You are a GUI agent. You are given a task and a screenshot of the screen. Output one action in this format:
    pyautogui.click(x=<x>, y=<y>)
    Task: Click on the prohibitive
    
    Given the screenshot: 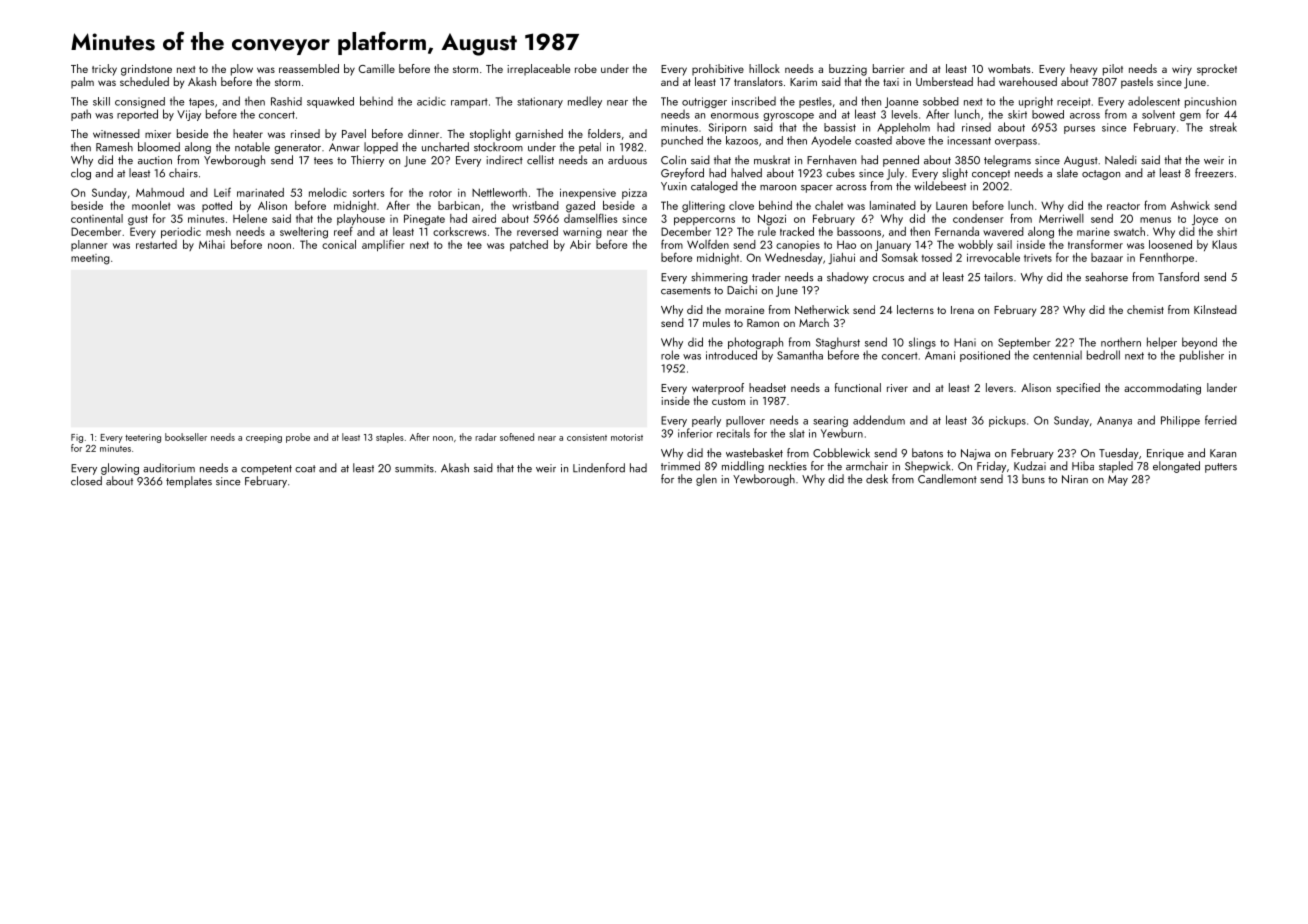 What is the action you would take?
    pyautogui.click(x=718, y=70)
